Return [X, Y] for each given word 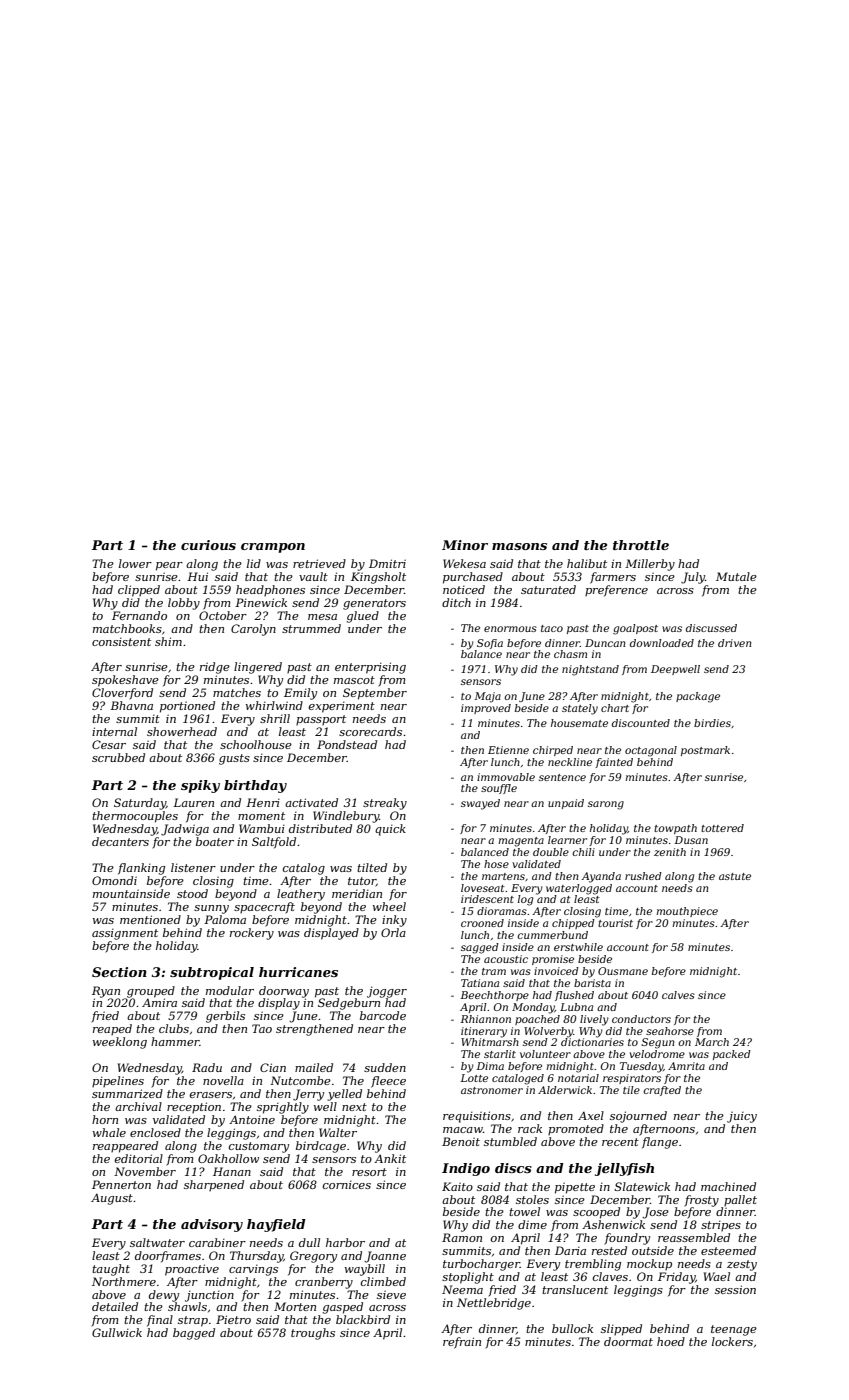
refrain [462, 1343]
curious [208, 545]
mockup [649, 1264]
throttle [641, 545]
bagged [194, 1334]
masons [519, 546]
